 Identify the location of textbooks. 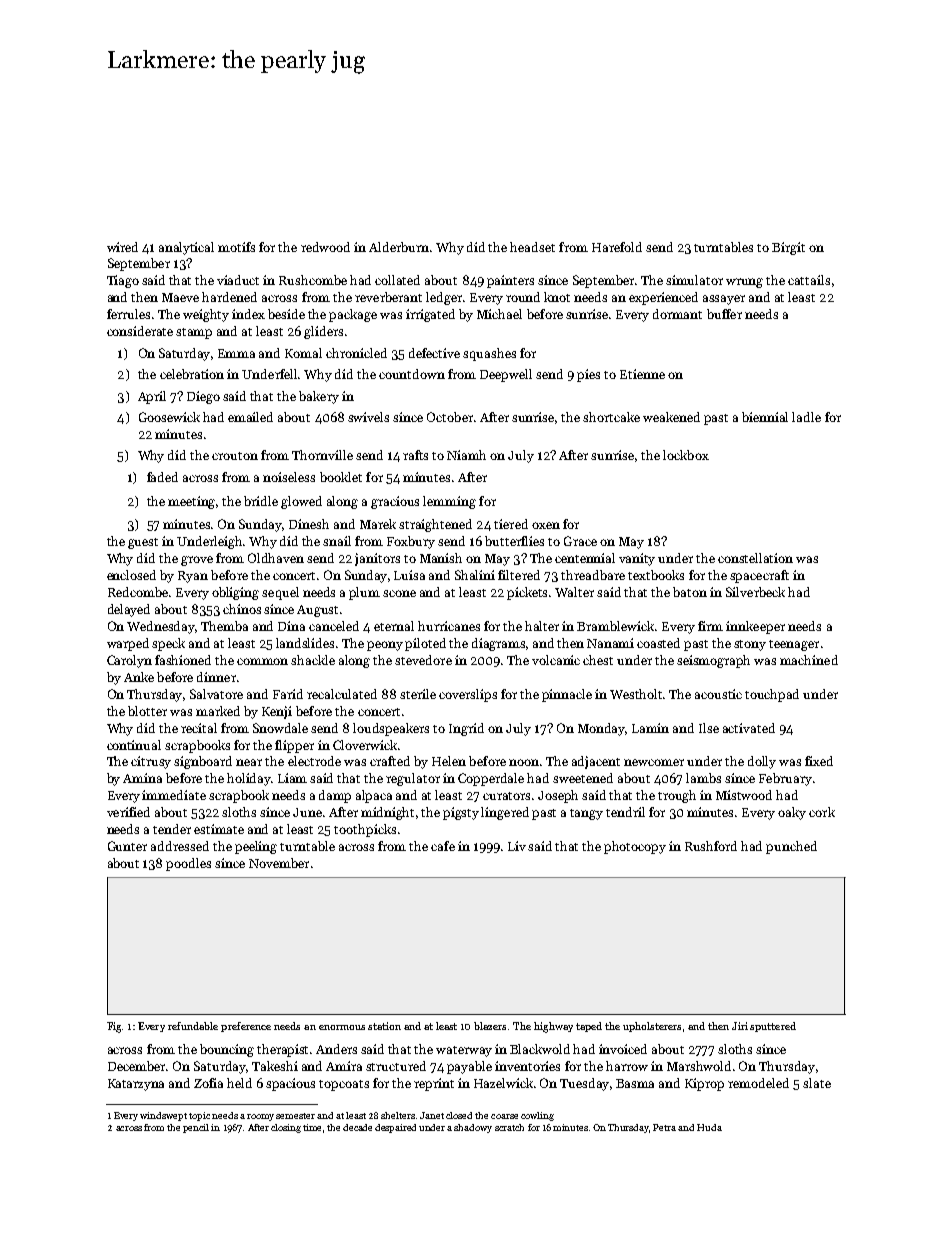
(656, 575).
